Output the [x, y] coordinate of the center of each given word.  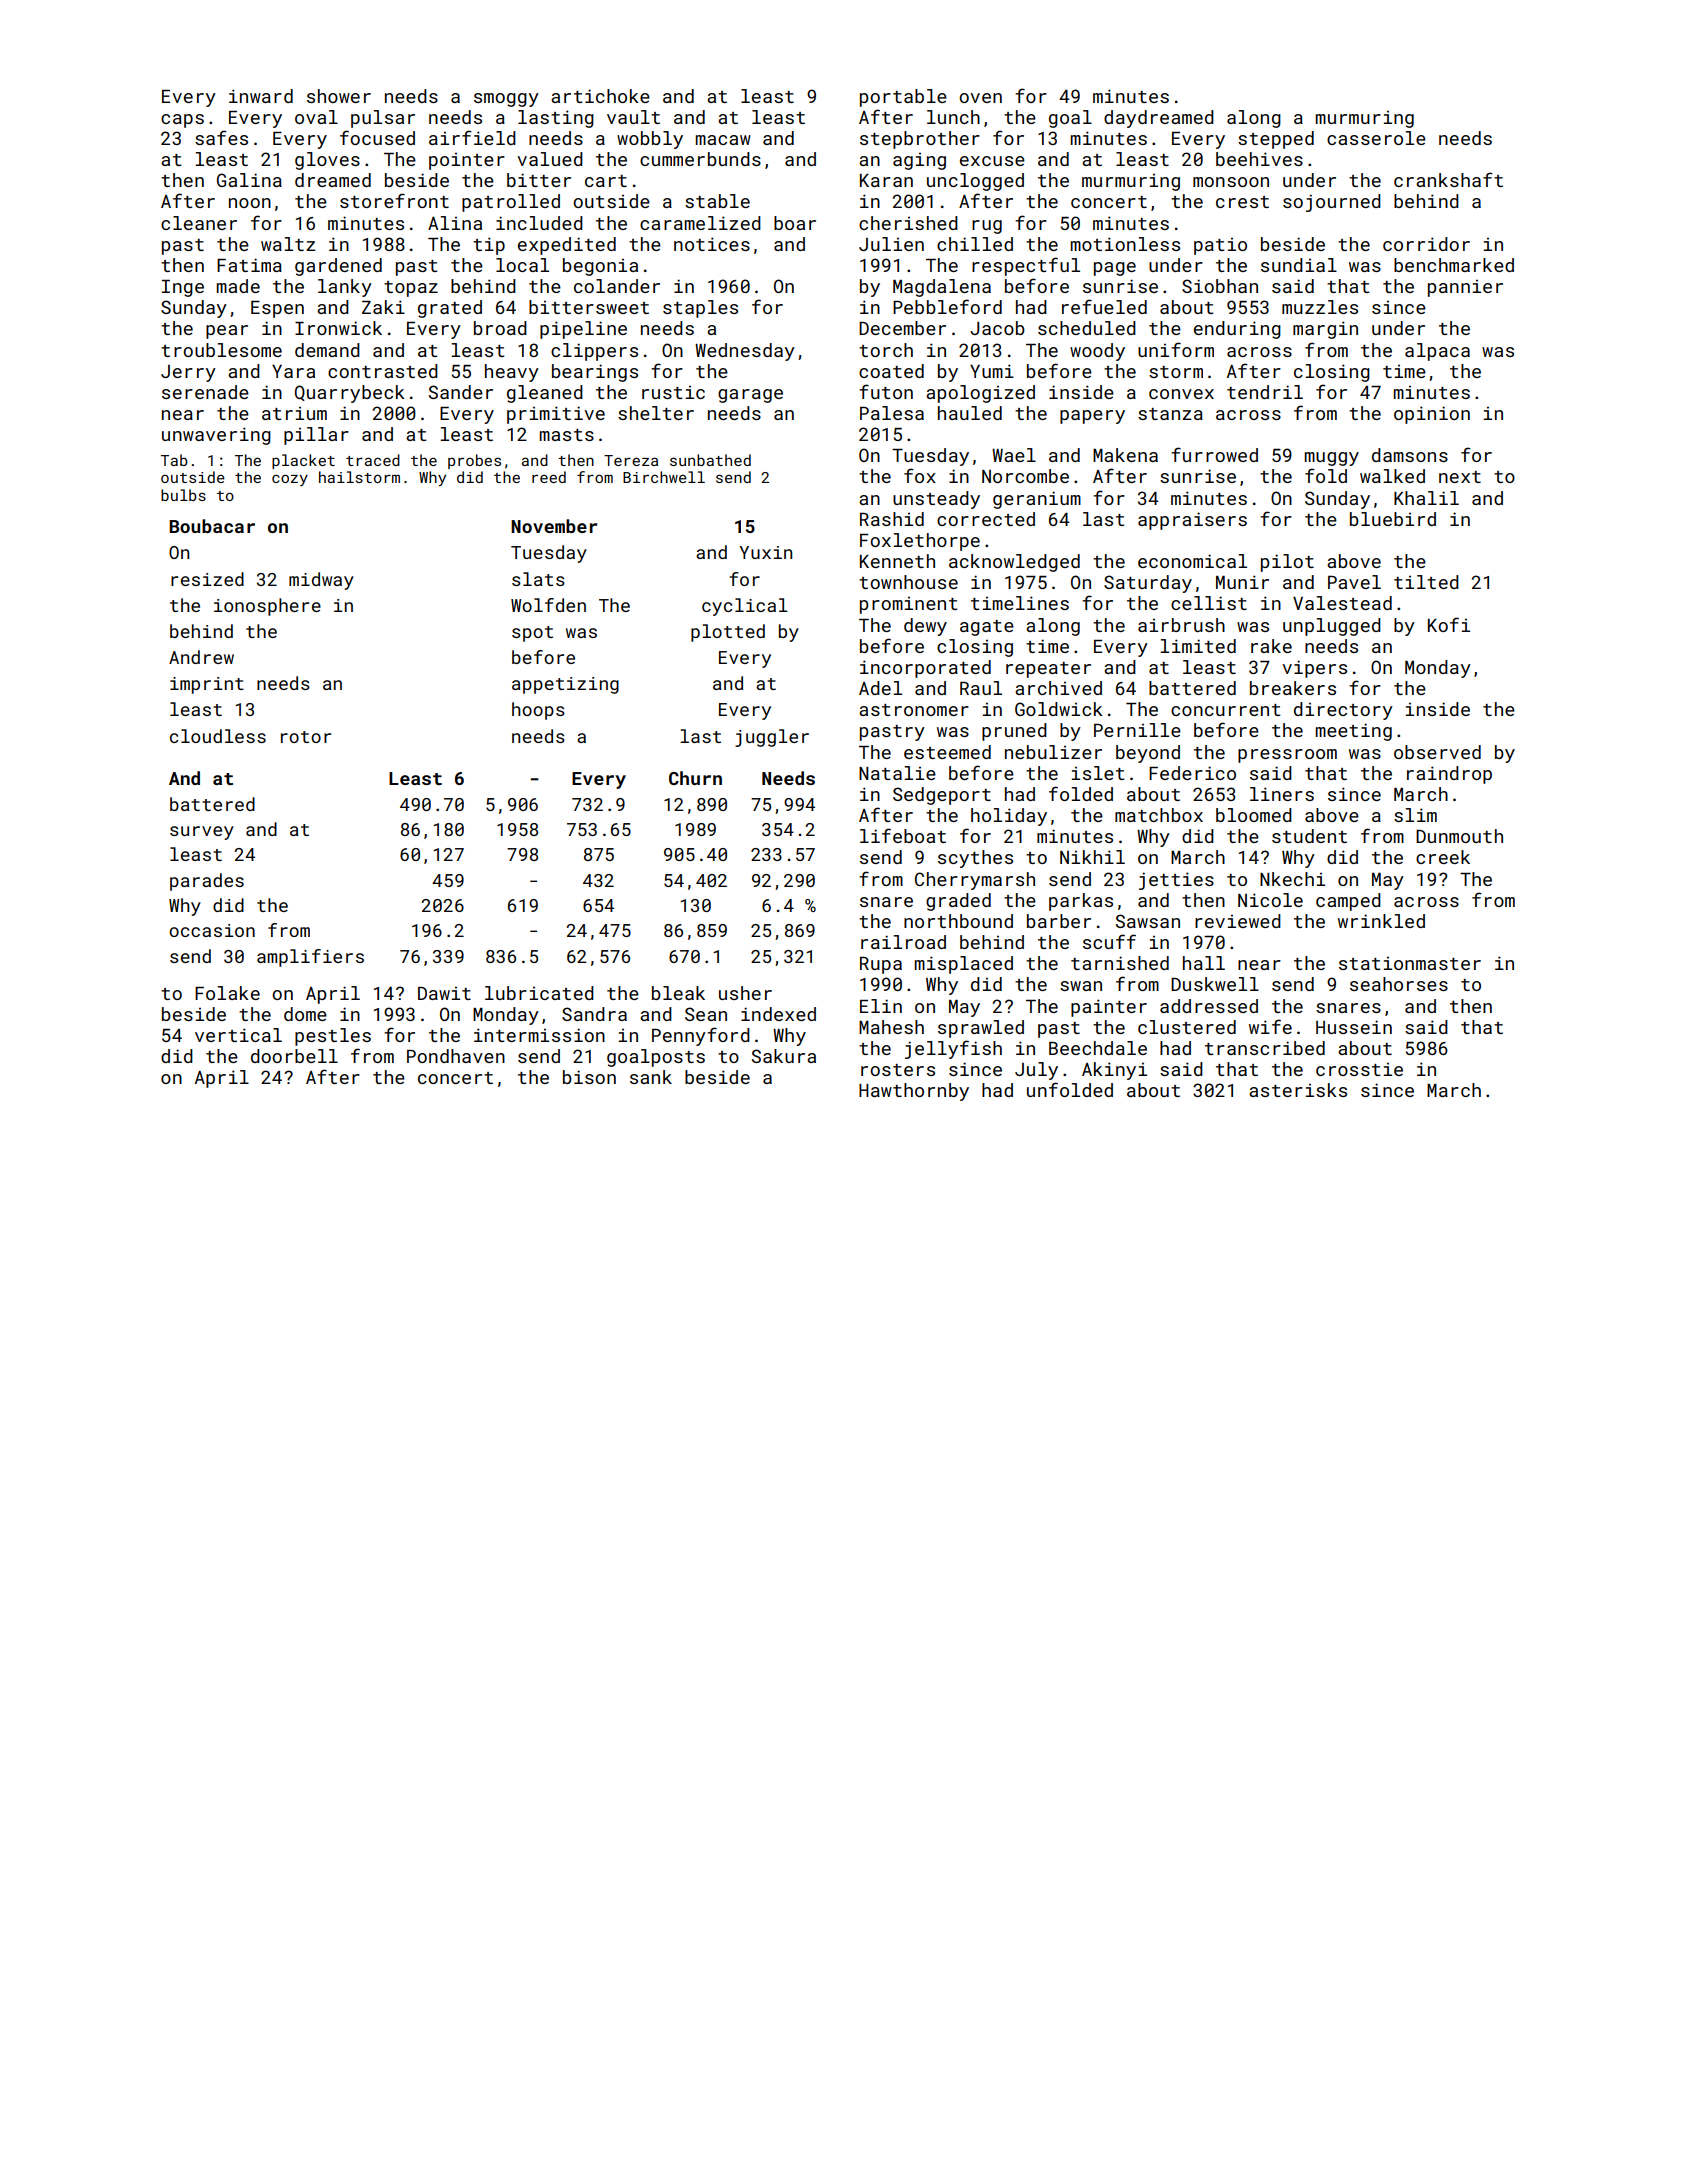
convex [1181, 394]
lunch [953, 117]
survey [202, 833]
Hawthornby [914, 1092]
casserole [1376, 138]
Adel [880, 688]
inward [261, 96]
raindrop [1449, 775]
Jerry [188, 373]
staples [700, 309]
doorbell [294, 1056]
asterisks [1298, 1090]
